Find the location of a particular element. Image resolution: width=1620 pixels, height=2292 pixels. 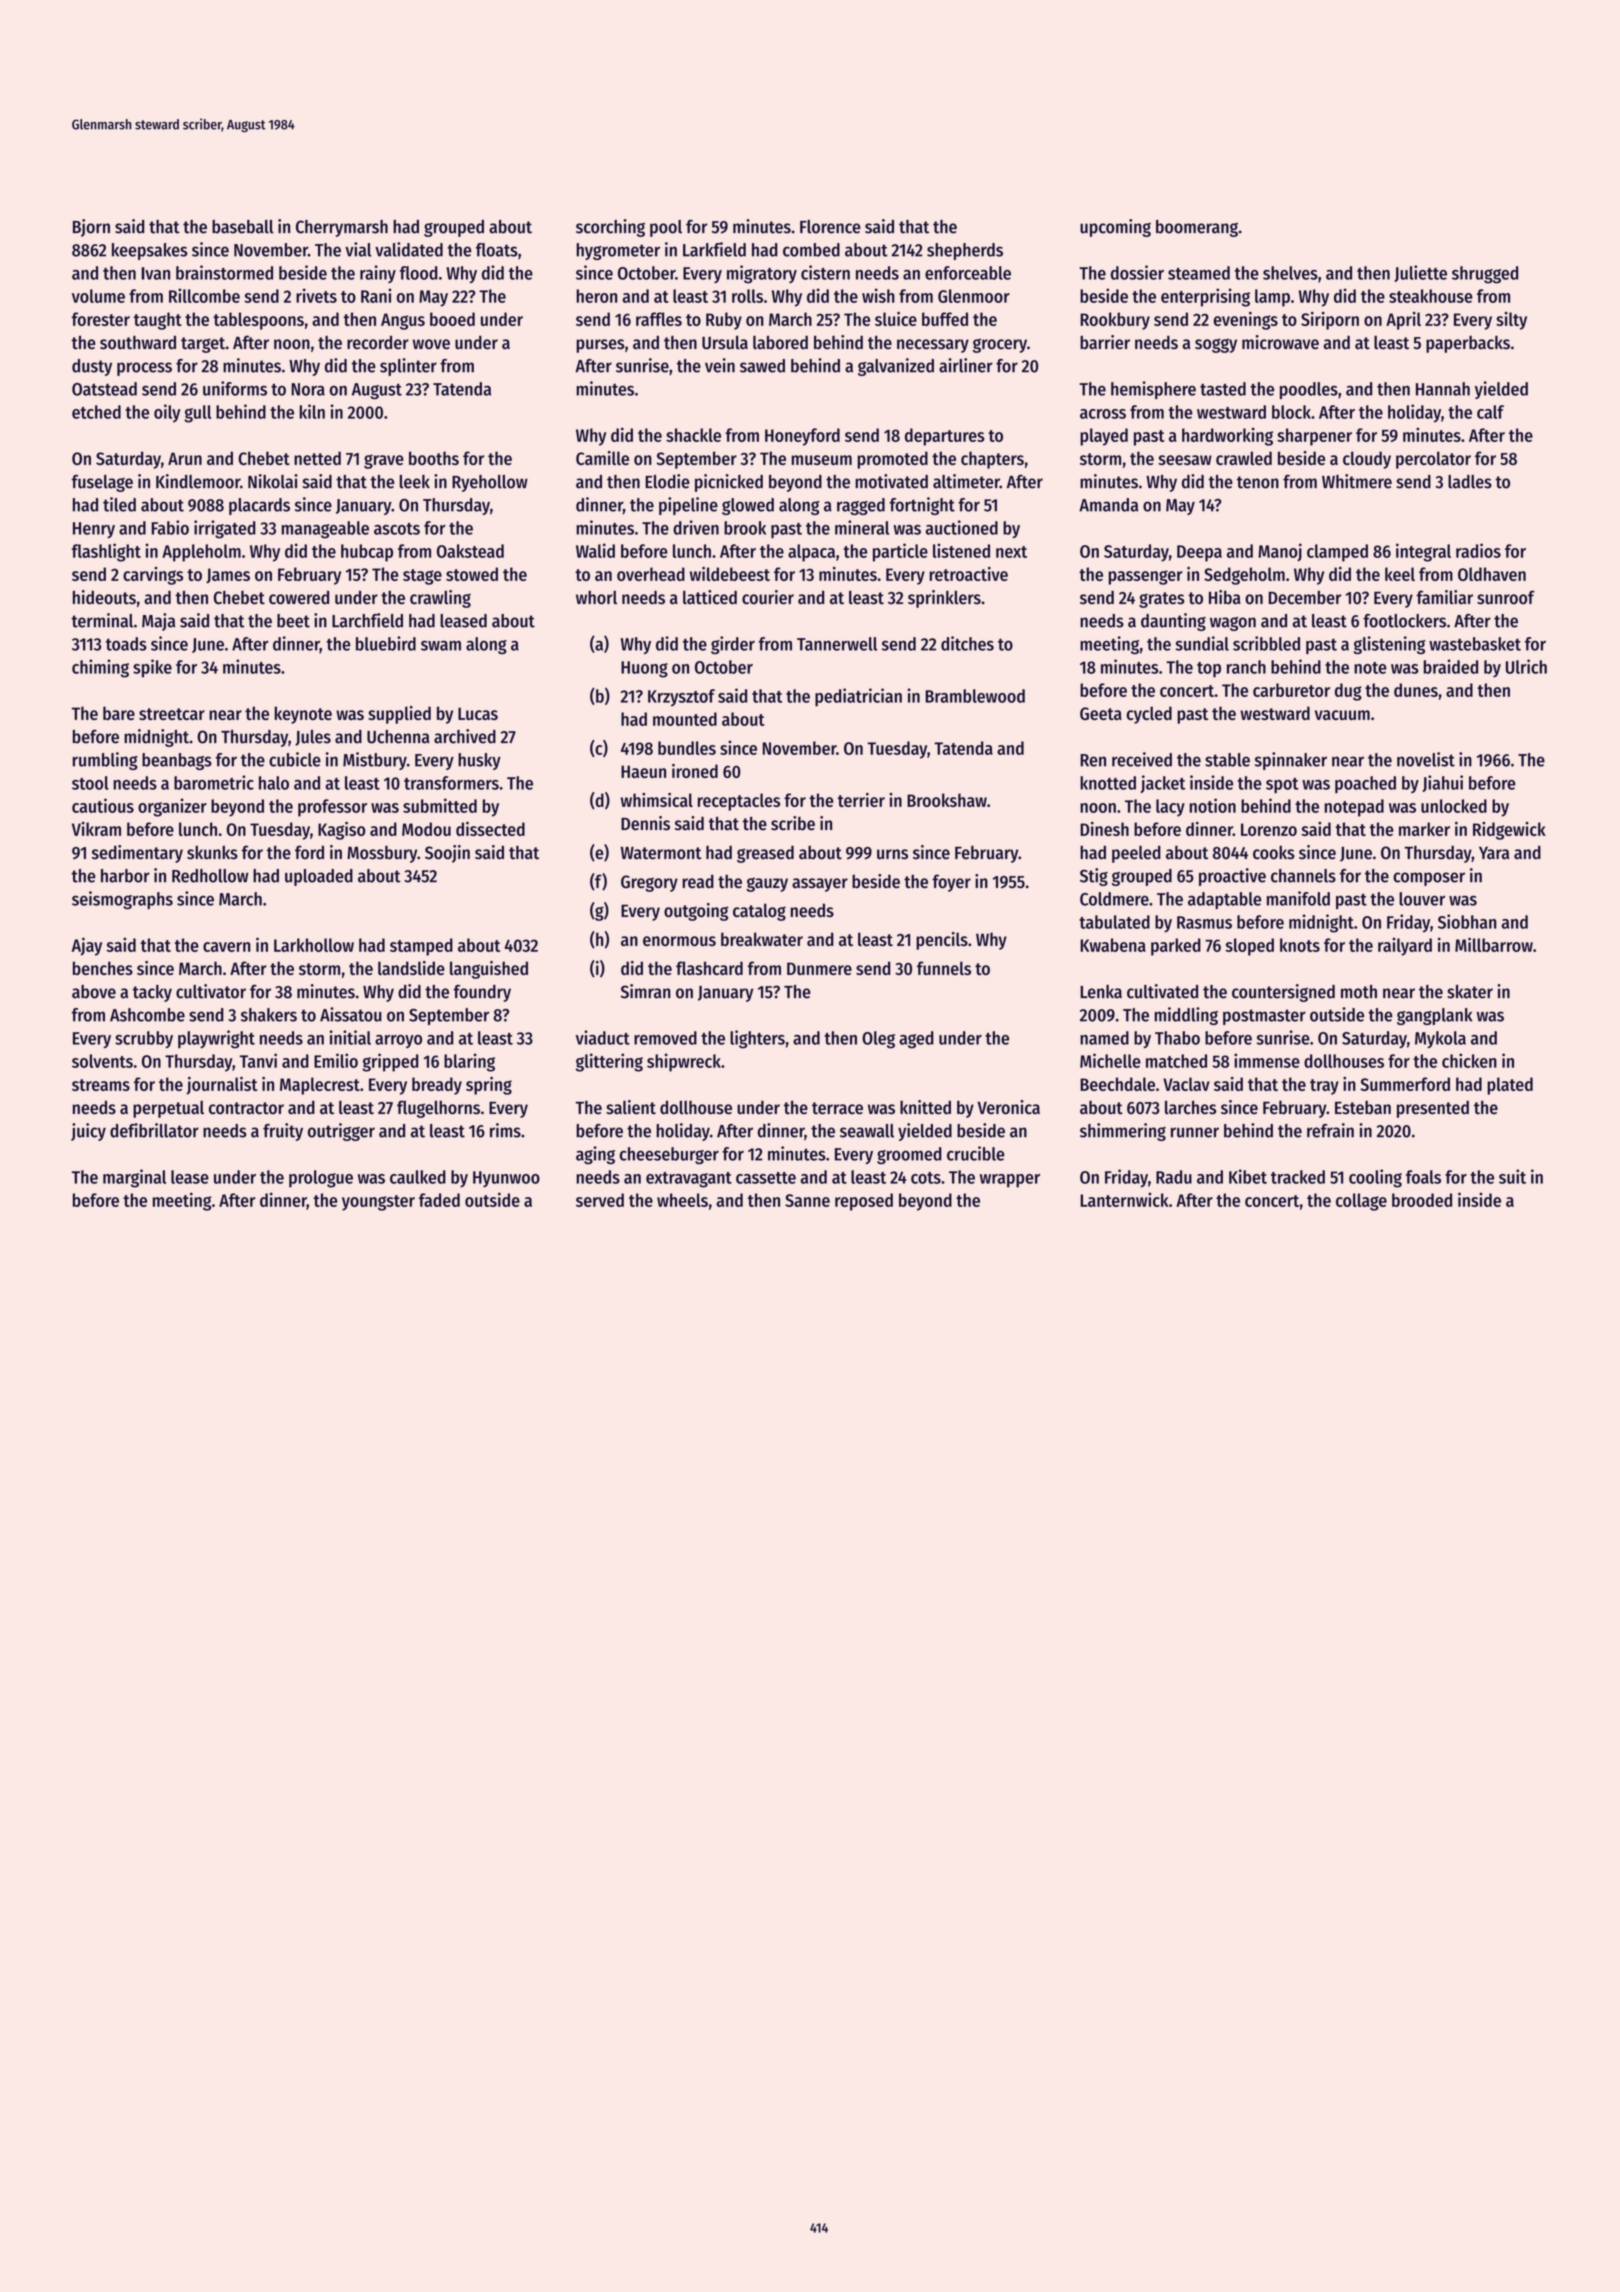

wrapper is located at coordinates (1010, 1181).
